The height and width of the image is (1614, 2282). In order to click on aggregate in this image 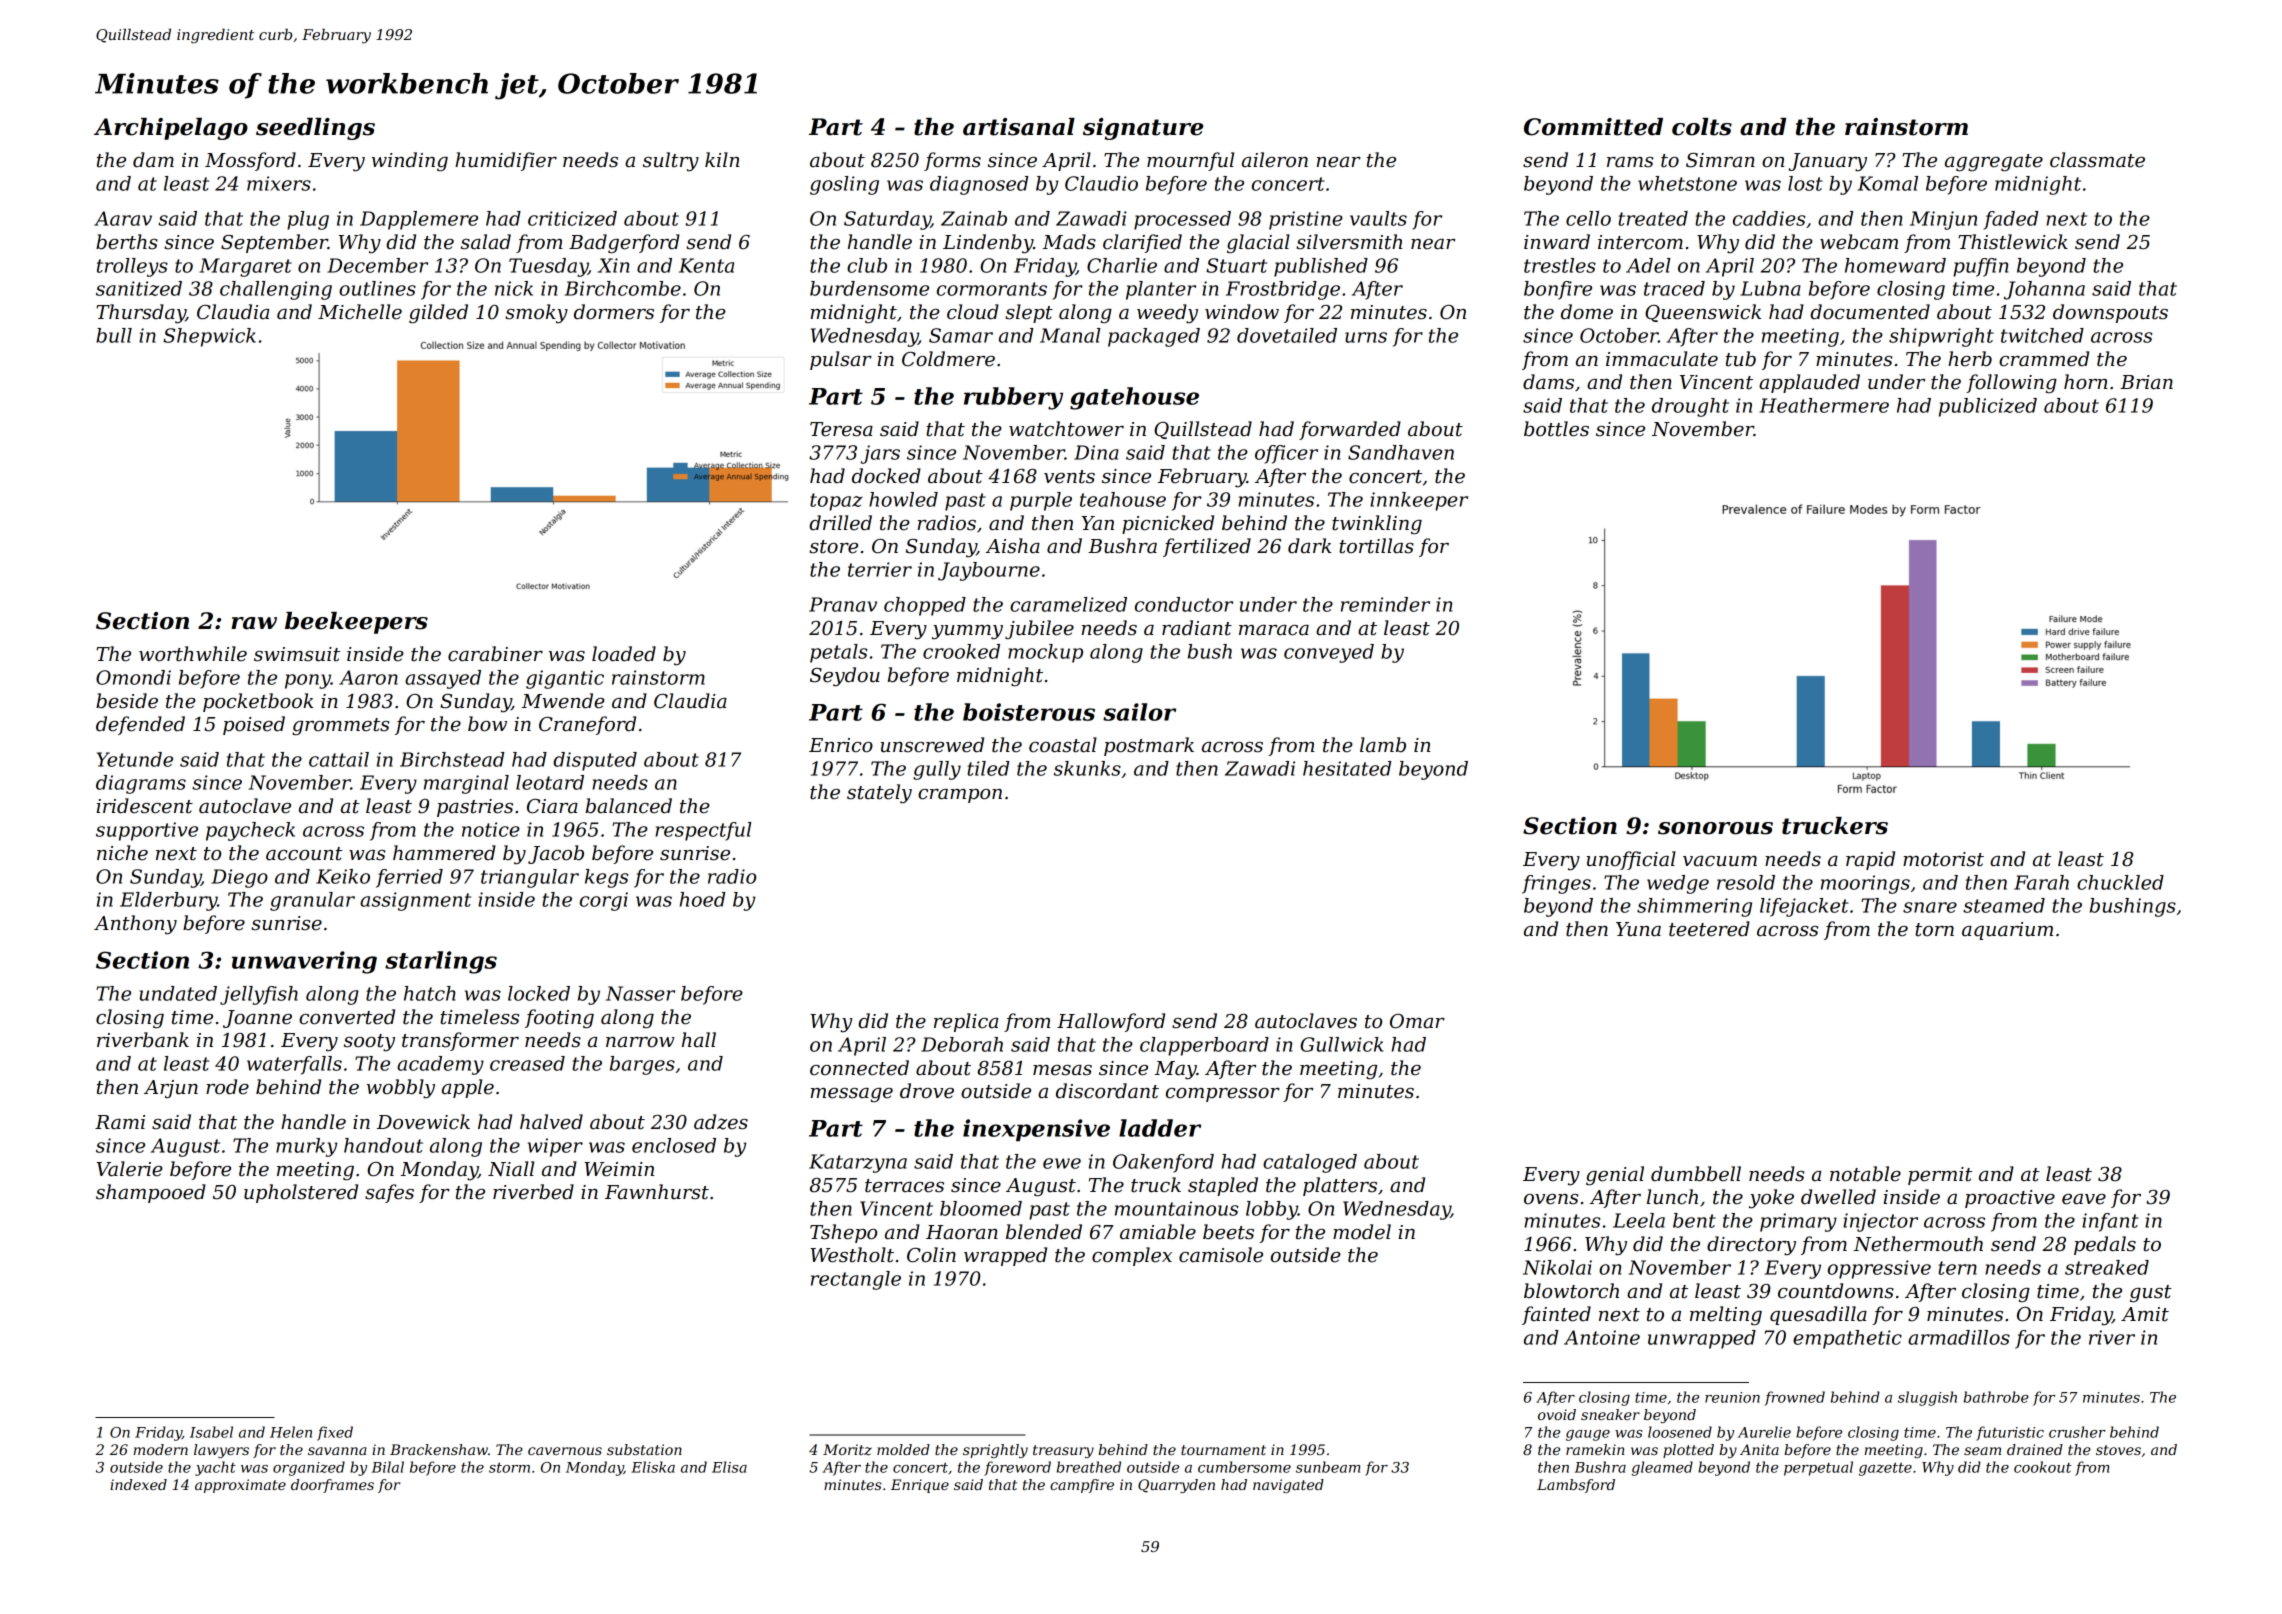, I will do `click(1994, 163)`.
